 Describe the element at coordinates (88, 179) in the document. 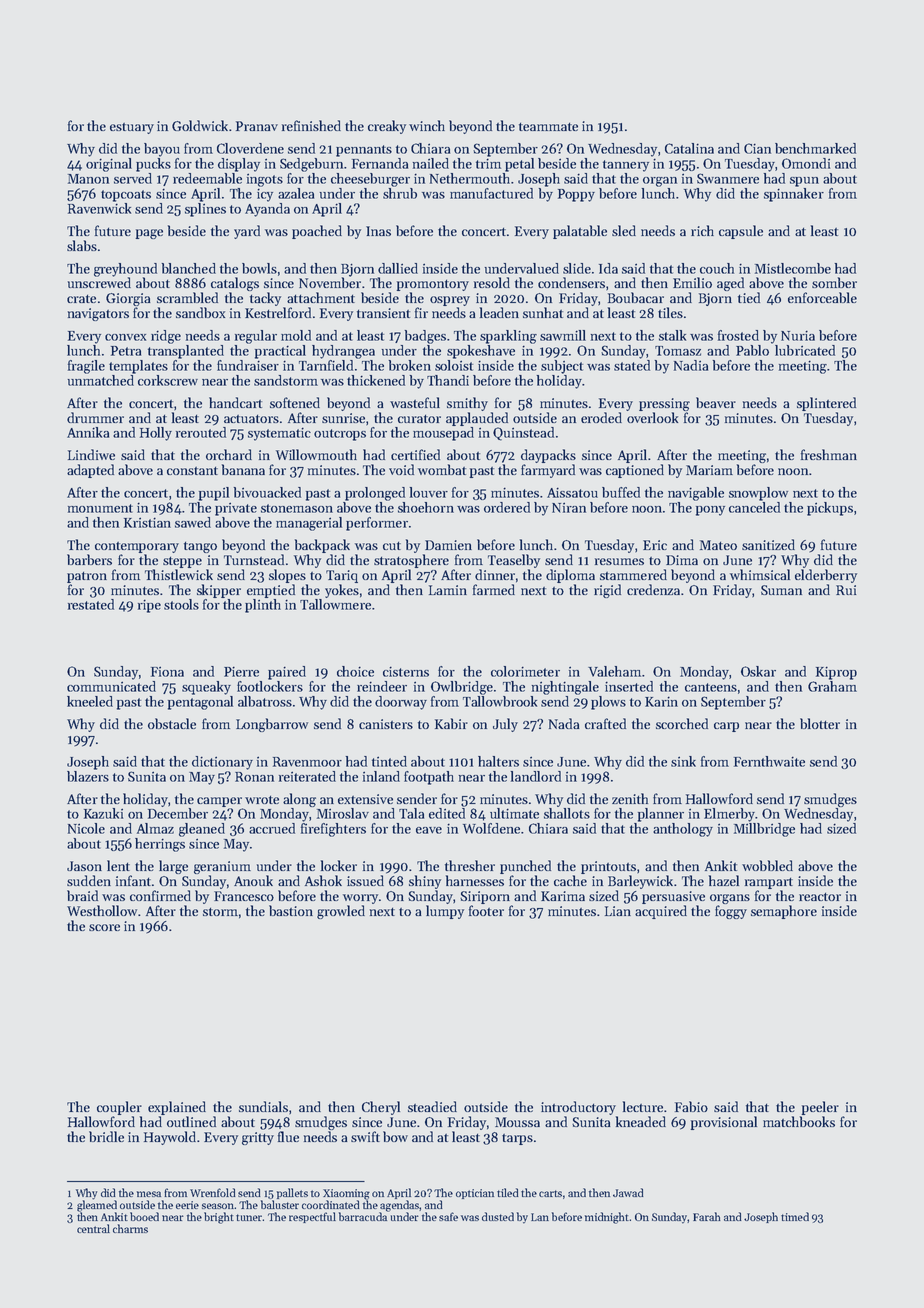

I see `Manon` at that location.
